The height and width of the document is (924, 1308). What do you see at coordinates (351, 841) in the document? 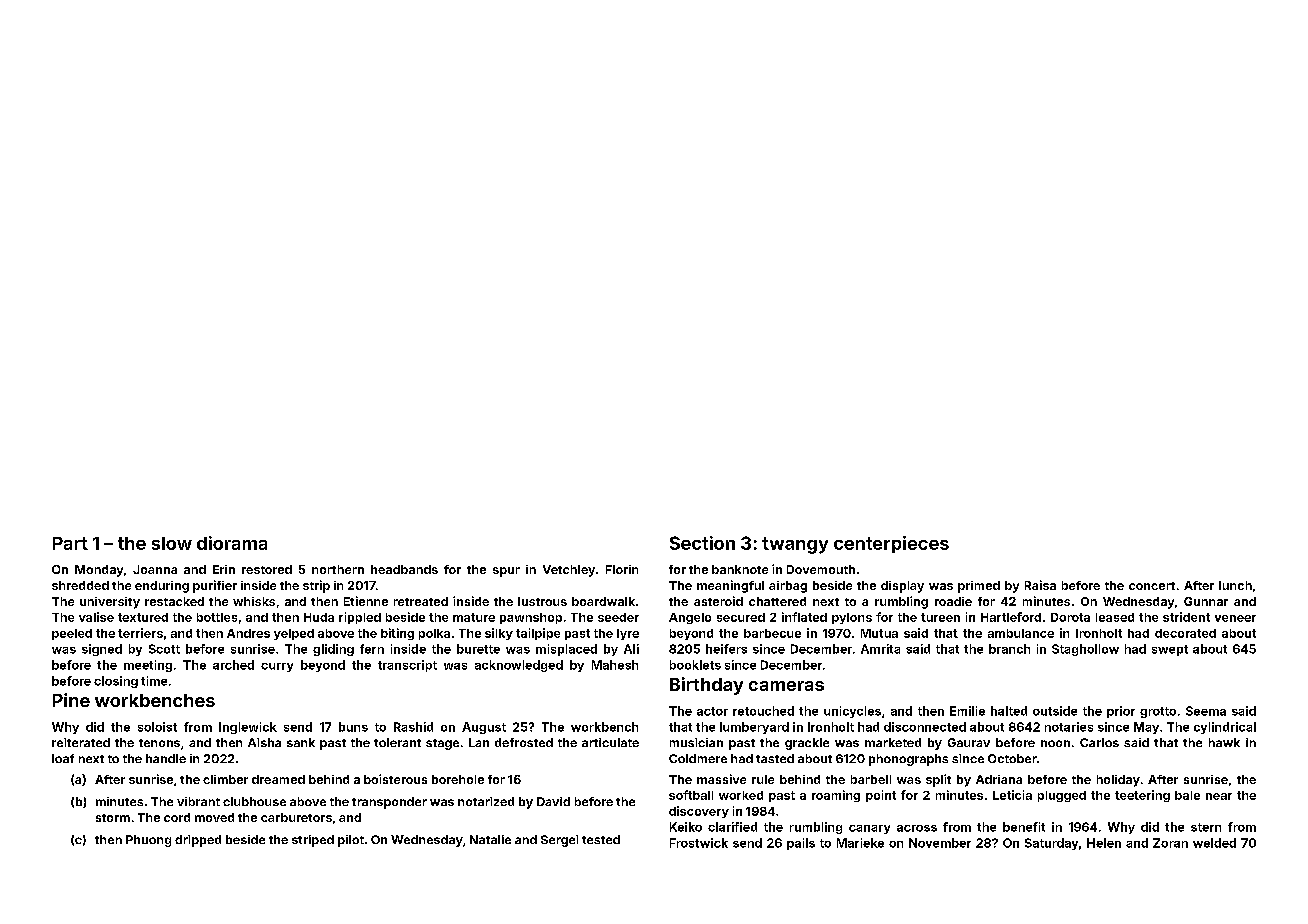
I see `pilot` at bounding box center [351, 841].
